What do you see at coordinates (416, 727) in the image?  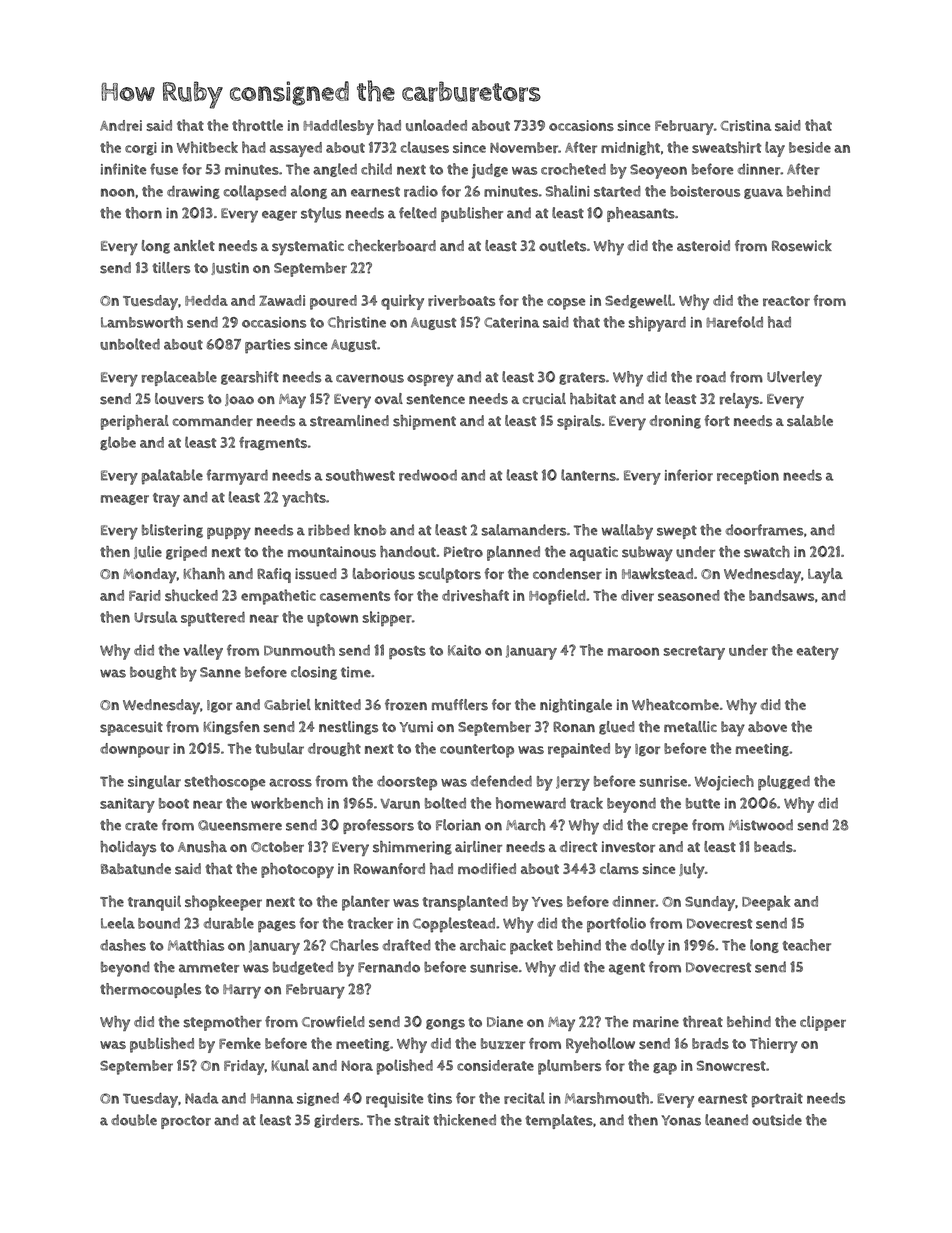 I see `Yumi` at bounding box center [416, 727].
